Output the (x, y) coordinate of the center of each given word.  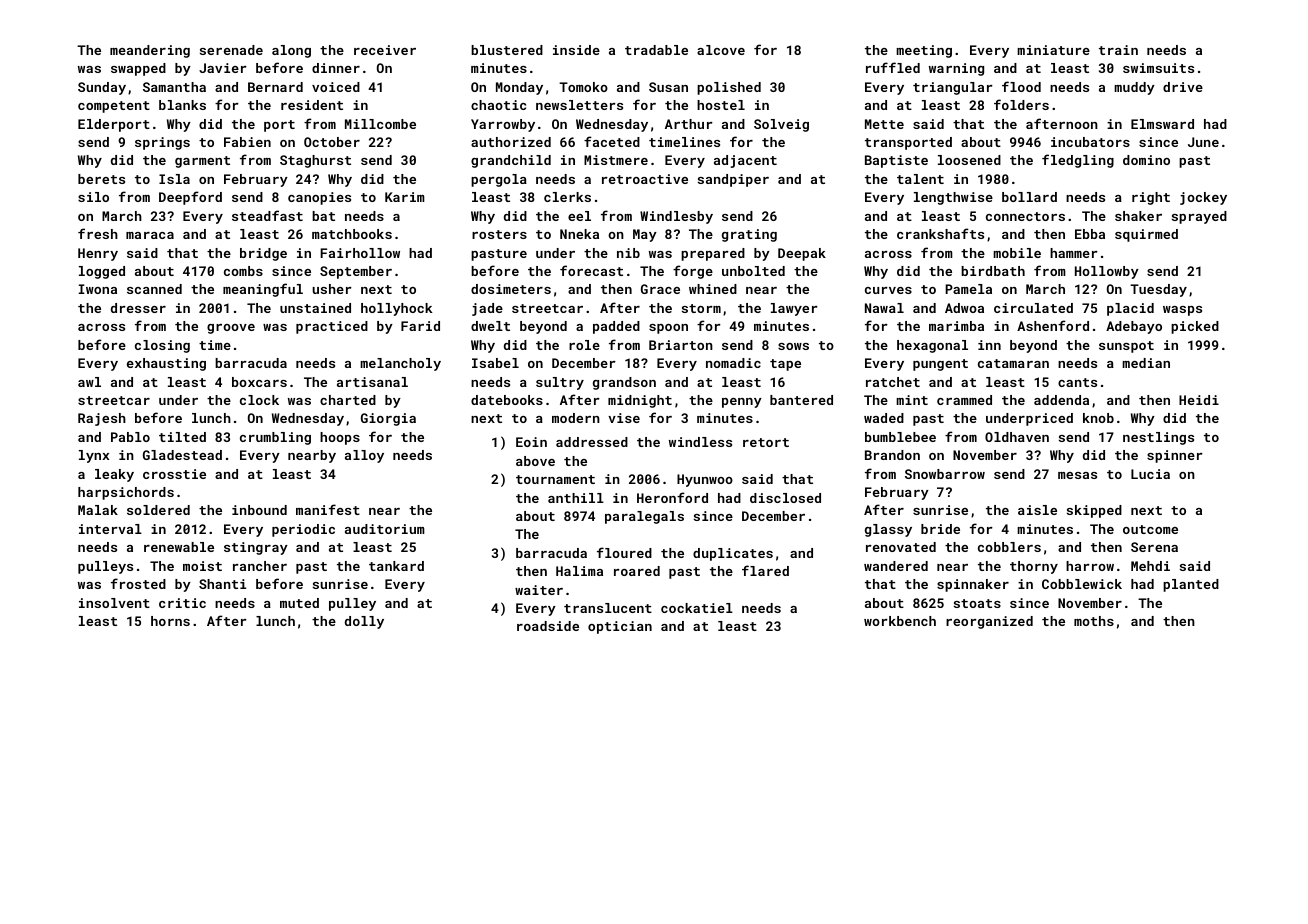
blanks (182, 105)
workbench (900, 621)
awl (89, 382)
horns (170, 621)
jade (487, 309)
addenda (1061, 400)
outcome (1150, 529)
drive (1183, 87)
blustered (507, 50)
